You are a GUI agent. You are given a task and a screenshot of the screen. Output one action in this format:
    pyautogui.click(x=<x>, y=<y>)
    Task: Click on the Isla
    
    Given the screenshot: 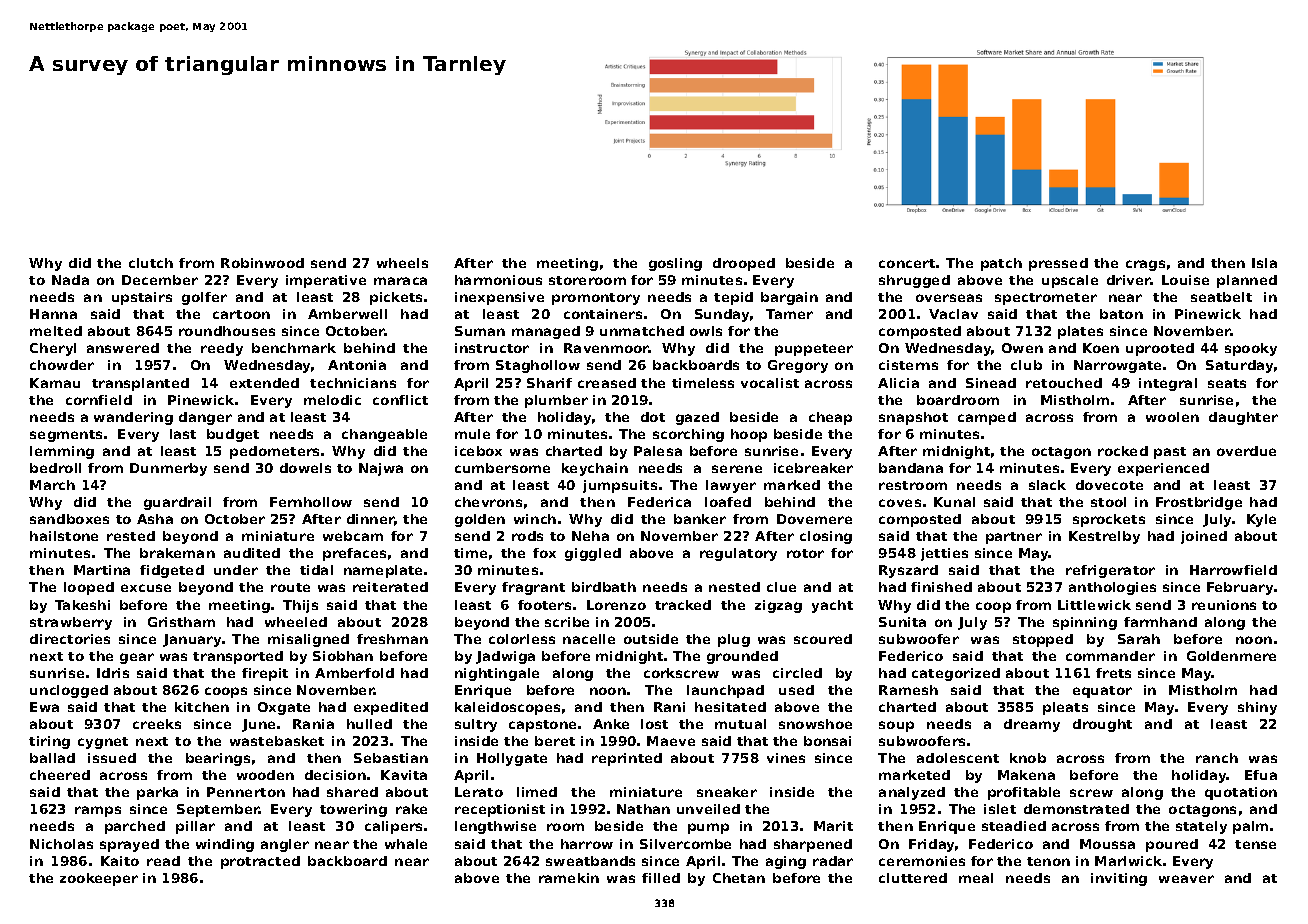 What is the action you would take?
    pyautogui.click(x=1264, y=263)
